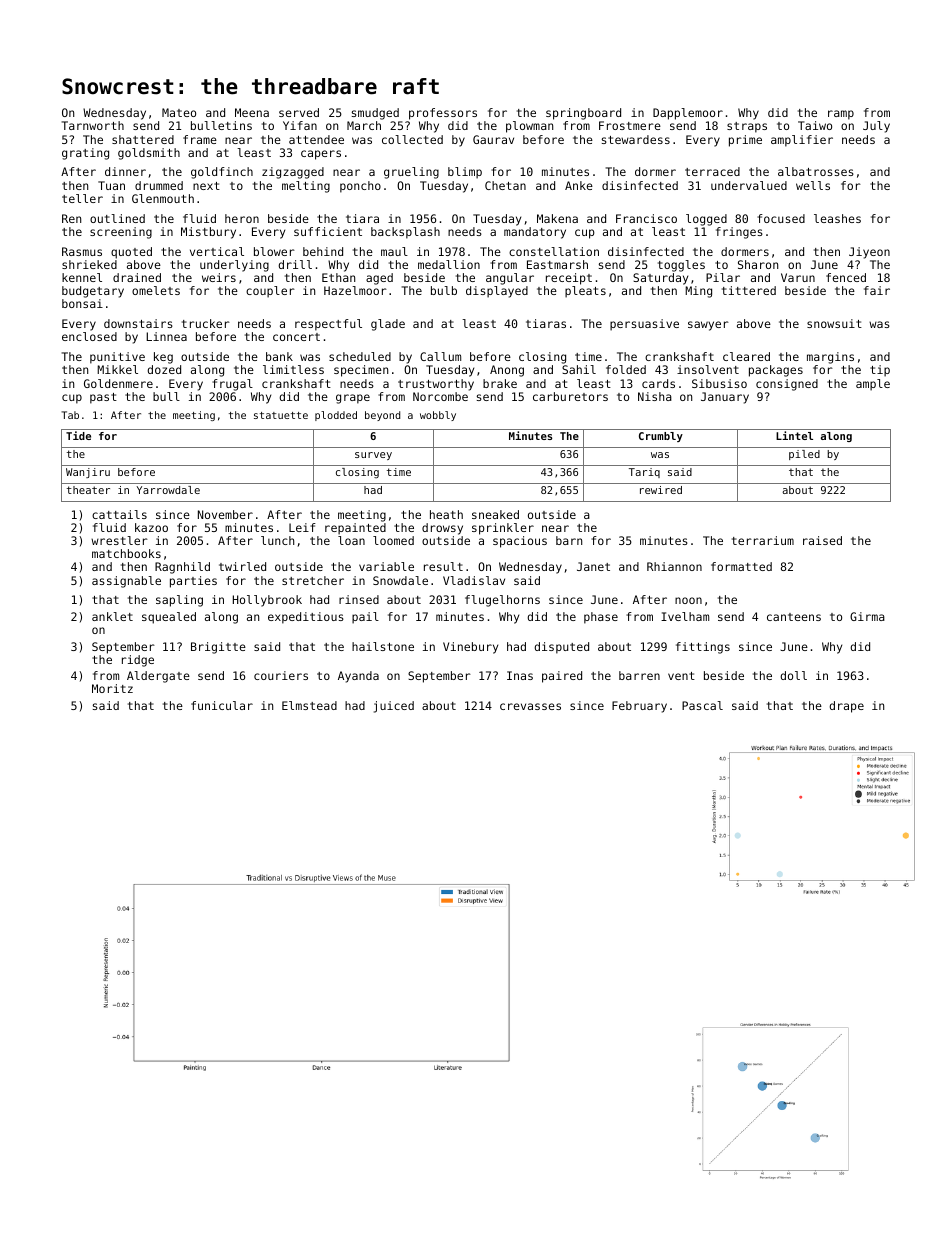  What do you see at coordinates (321, 155) in the document?
I see `capers` at bounding box center [321, 155].
